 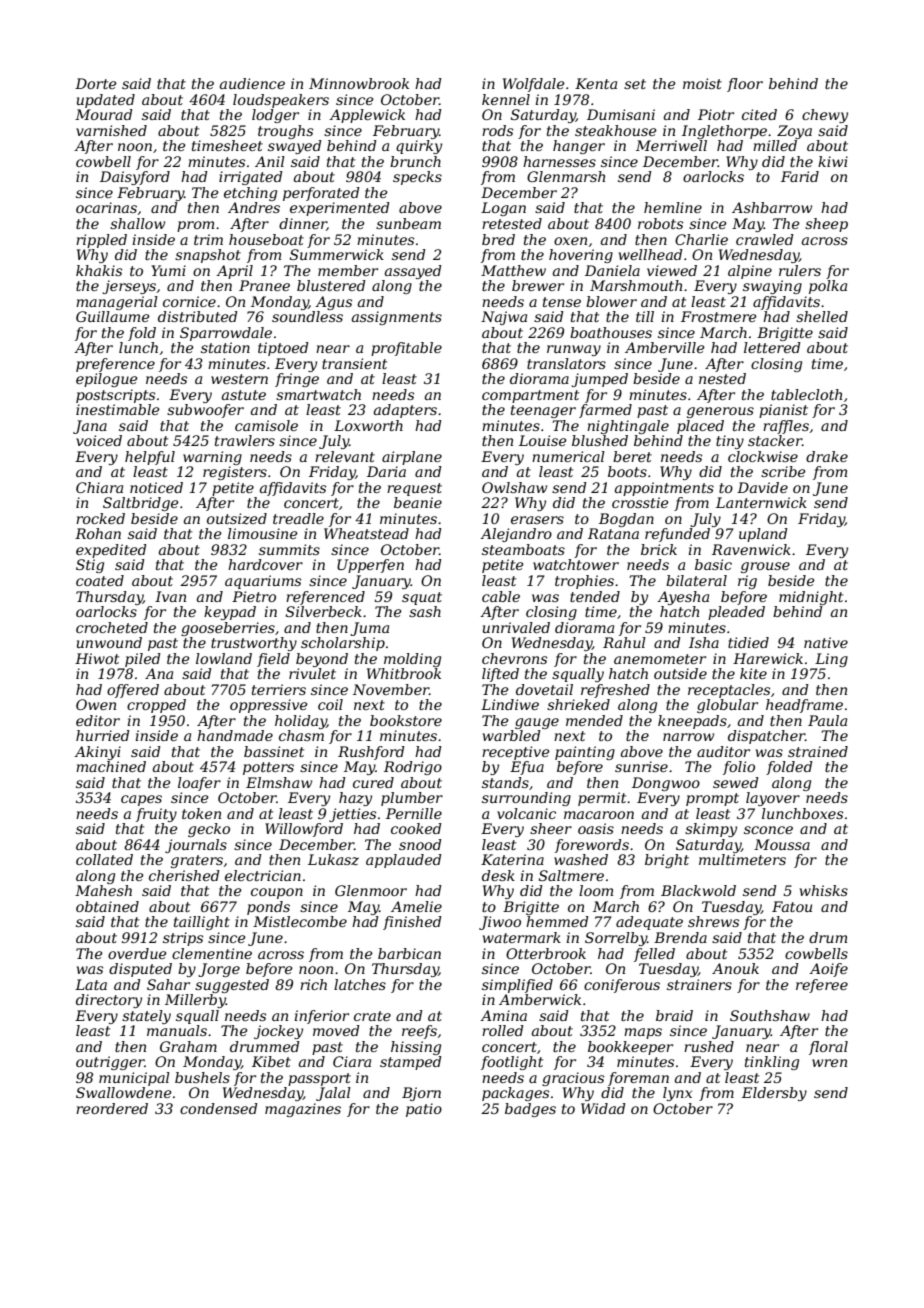 What do you see at coordinates (340, 209) in the image?
I see `experimented` at bounding box center [340, 209].
